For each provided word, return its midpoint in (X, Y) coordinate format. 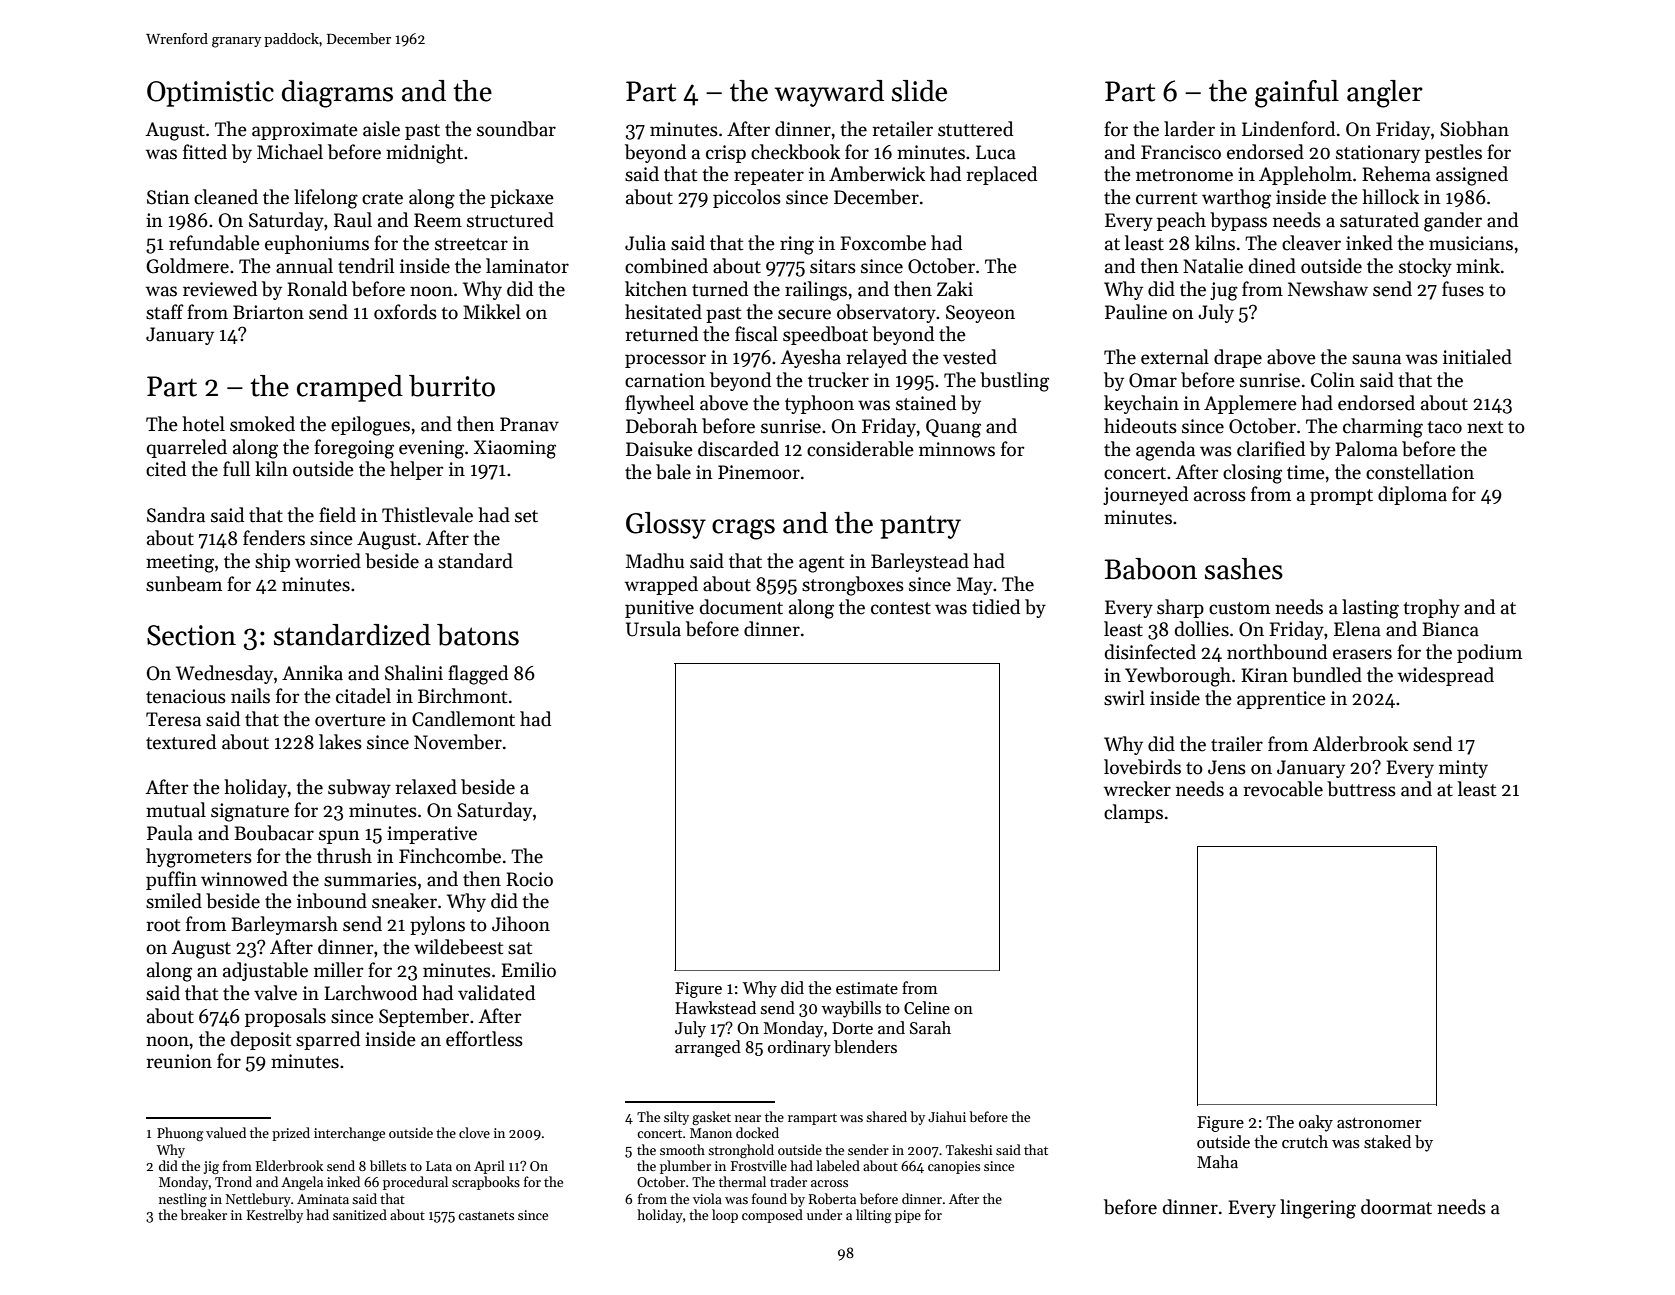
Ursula (653, 629)
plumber (685, 1167)
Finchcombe (450, 856)
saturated (1379, 220)
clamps (1133, 813)
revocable (1283, 789)
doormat (1396, 1207)
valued (226, 1132)
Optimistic (210, 94)
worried (328, 561)
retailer (902, 129)
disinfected (1150, 652)
